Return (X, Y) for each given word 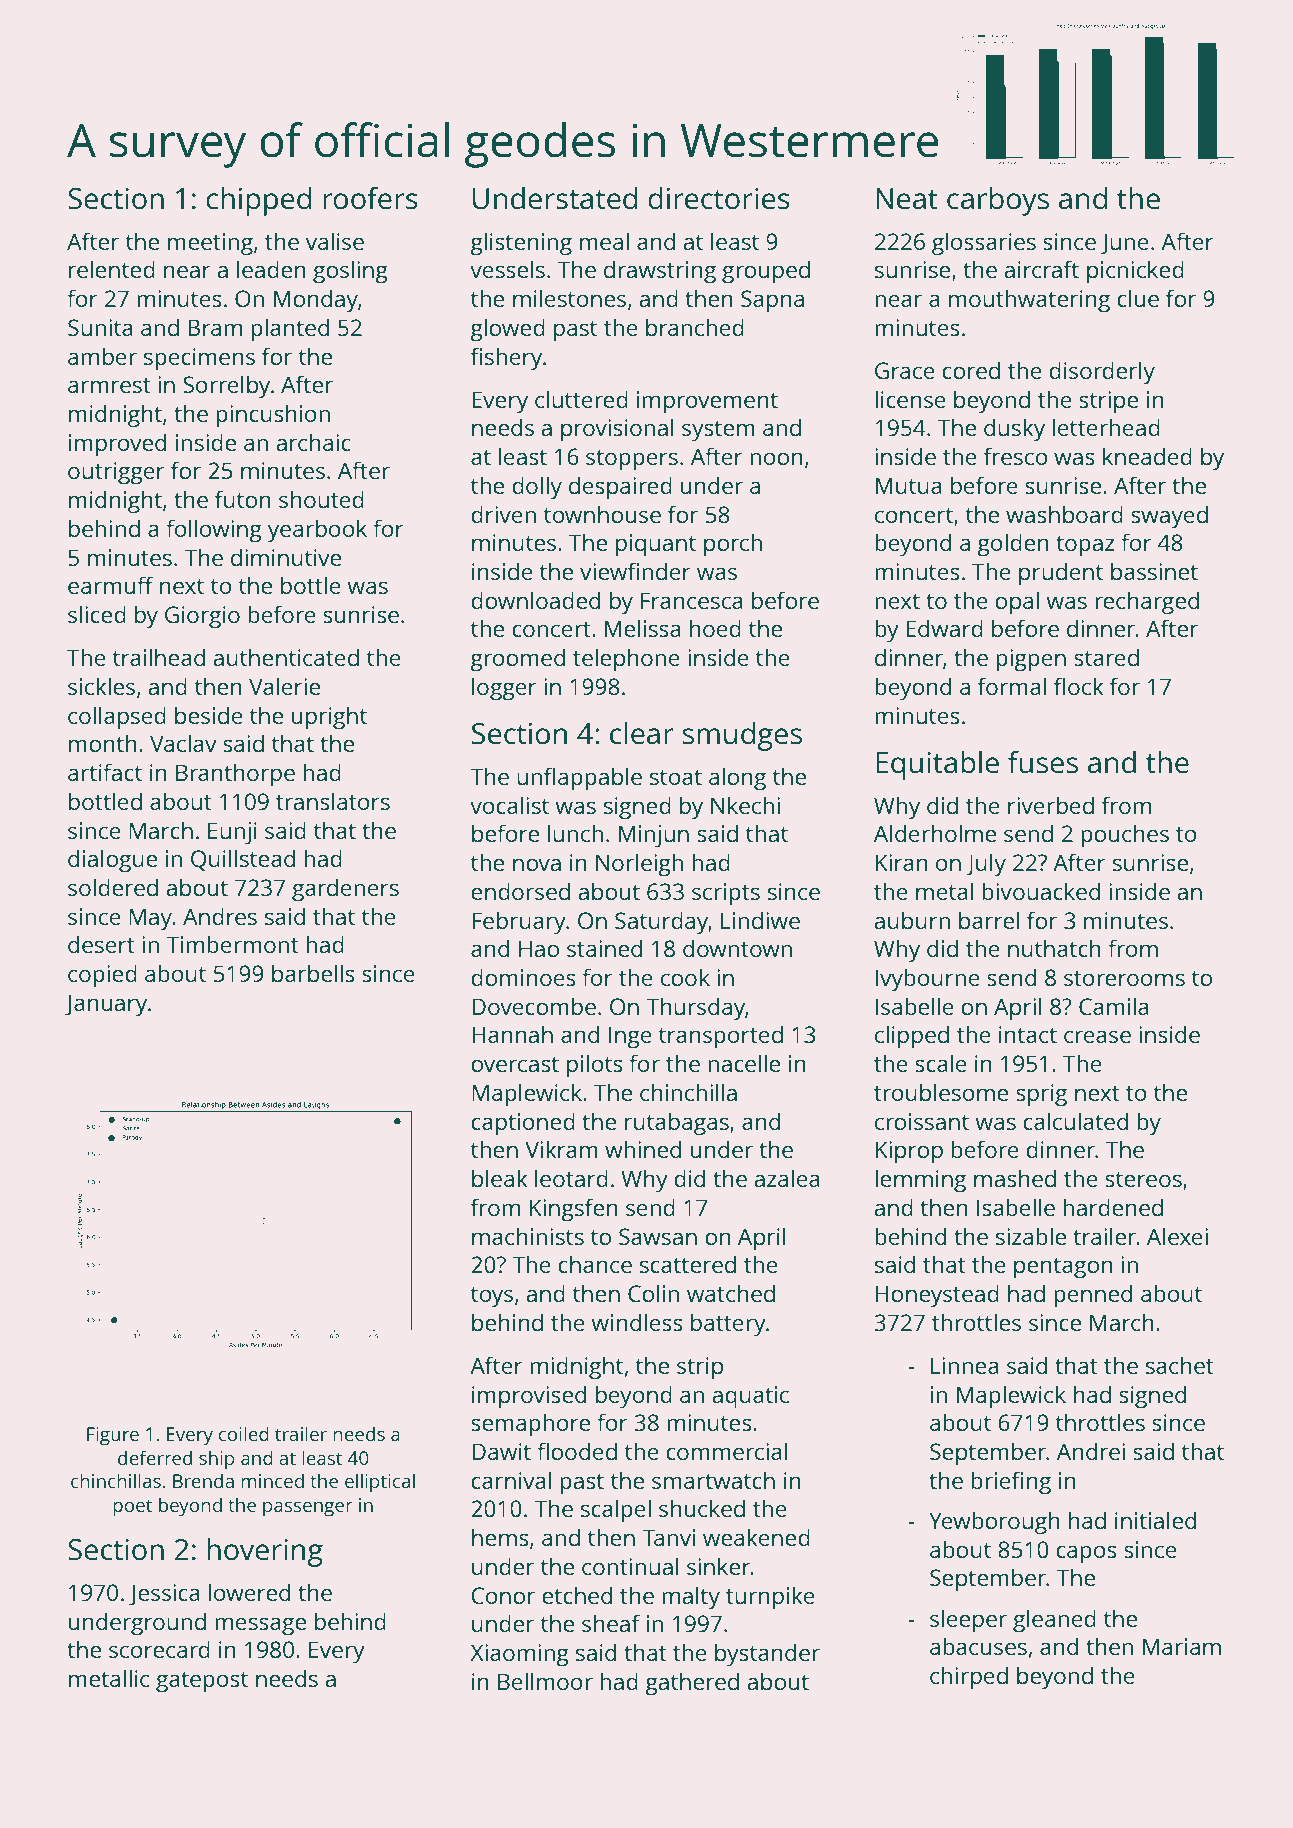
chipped (258, 201)
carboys (998, 201)
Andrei (1091, 1451)
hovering (265, 1552)
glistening (521, 244)
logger (504, 689)
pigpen (1031, 660)
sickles (101, 686)
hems (500, 1537)
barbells (313, 973)
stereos (1143, 1179)
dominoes (523, 977)
